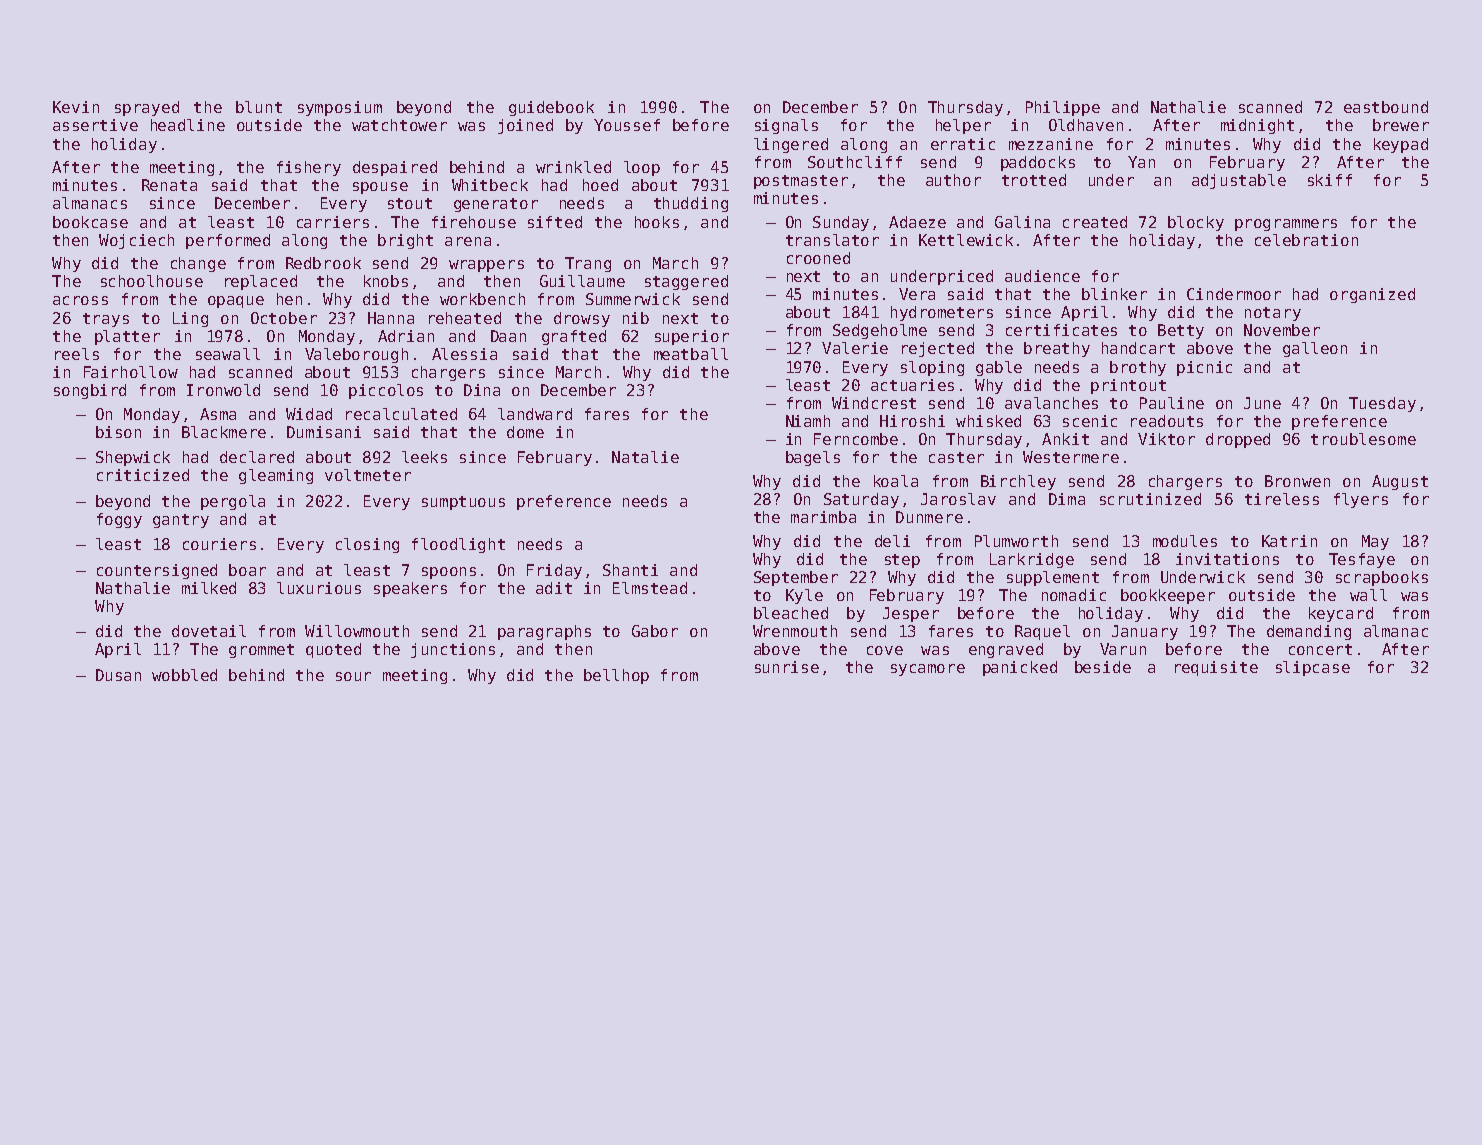 Image resolution: width=1482 pixels, height=1145 pixels. What do you see at coordinates (551, 108) in the image?
I see `guidebook` at bounding box center [551, 108].
